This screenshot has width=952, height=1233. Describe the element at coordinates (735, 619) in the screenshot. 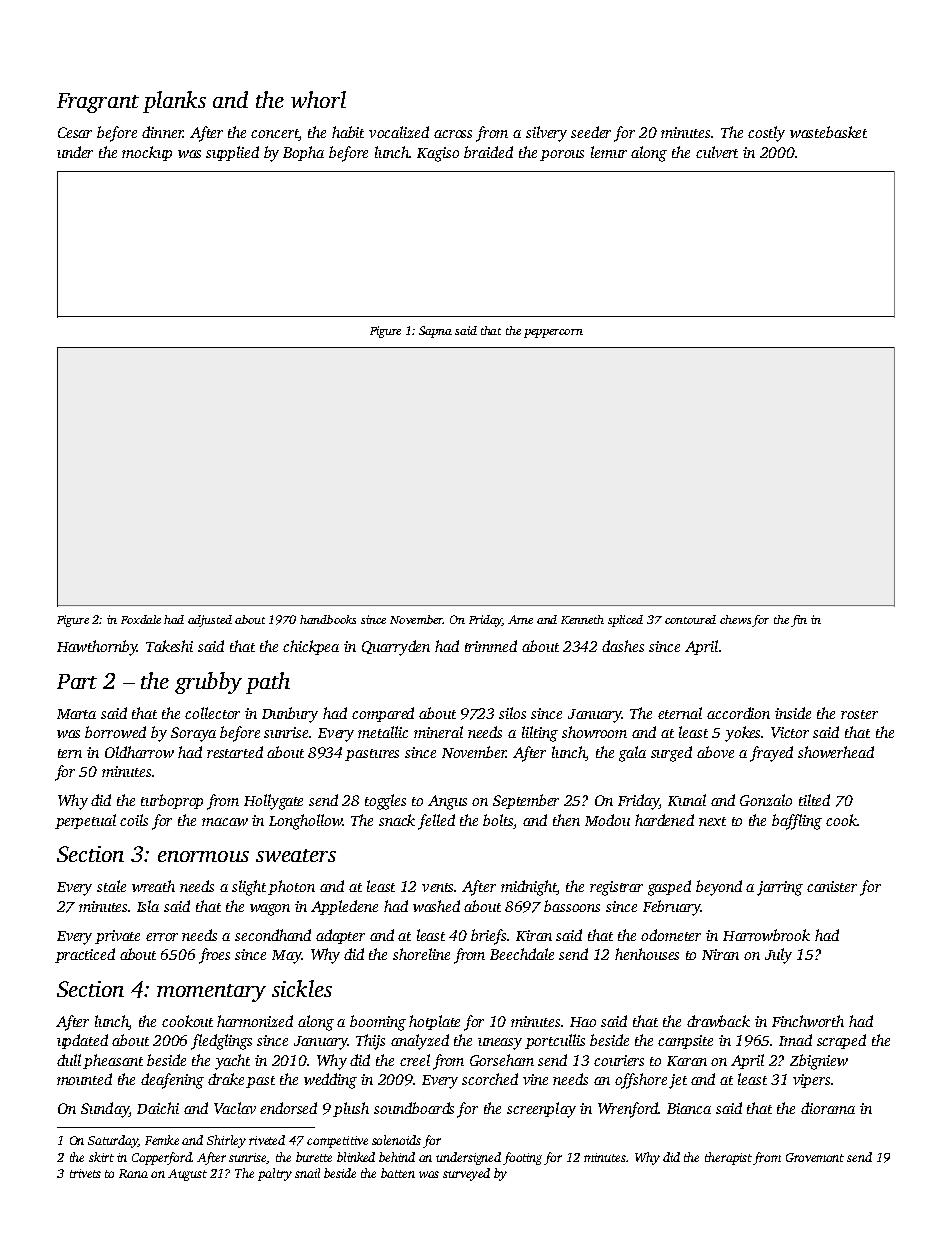

I see `chews` at that location.
